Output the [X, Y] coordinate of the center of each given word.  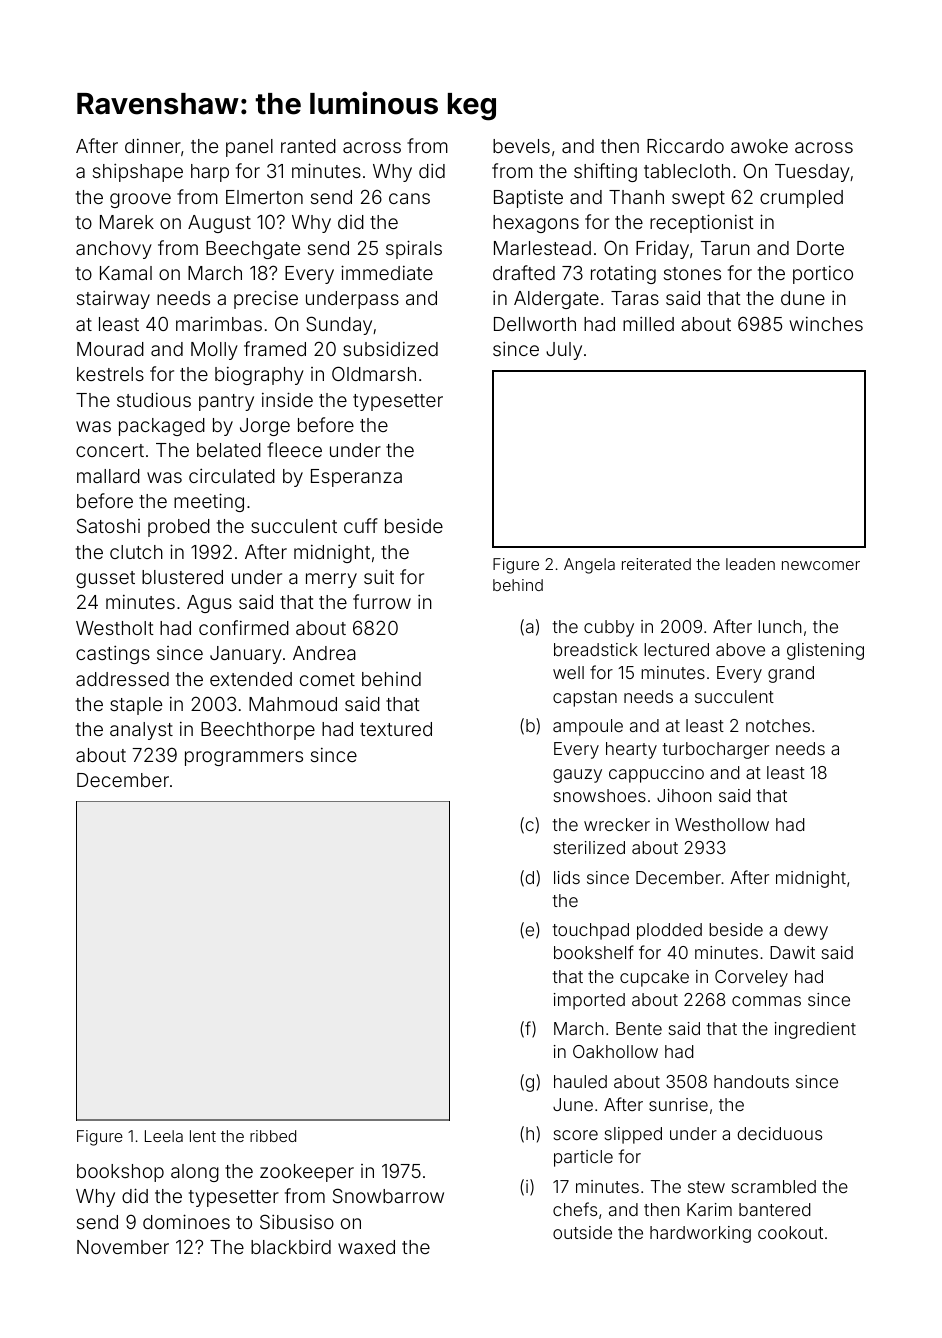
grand [791, 674]
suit [379, 576]
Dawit [792, 952]
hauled [580, 1081]
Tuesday [812, 173]
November [123, 1247]
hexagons [536, 224]
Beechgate [253, 250]
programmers [244, 758]
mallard [108, 476]
